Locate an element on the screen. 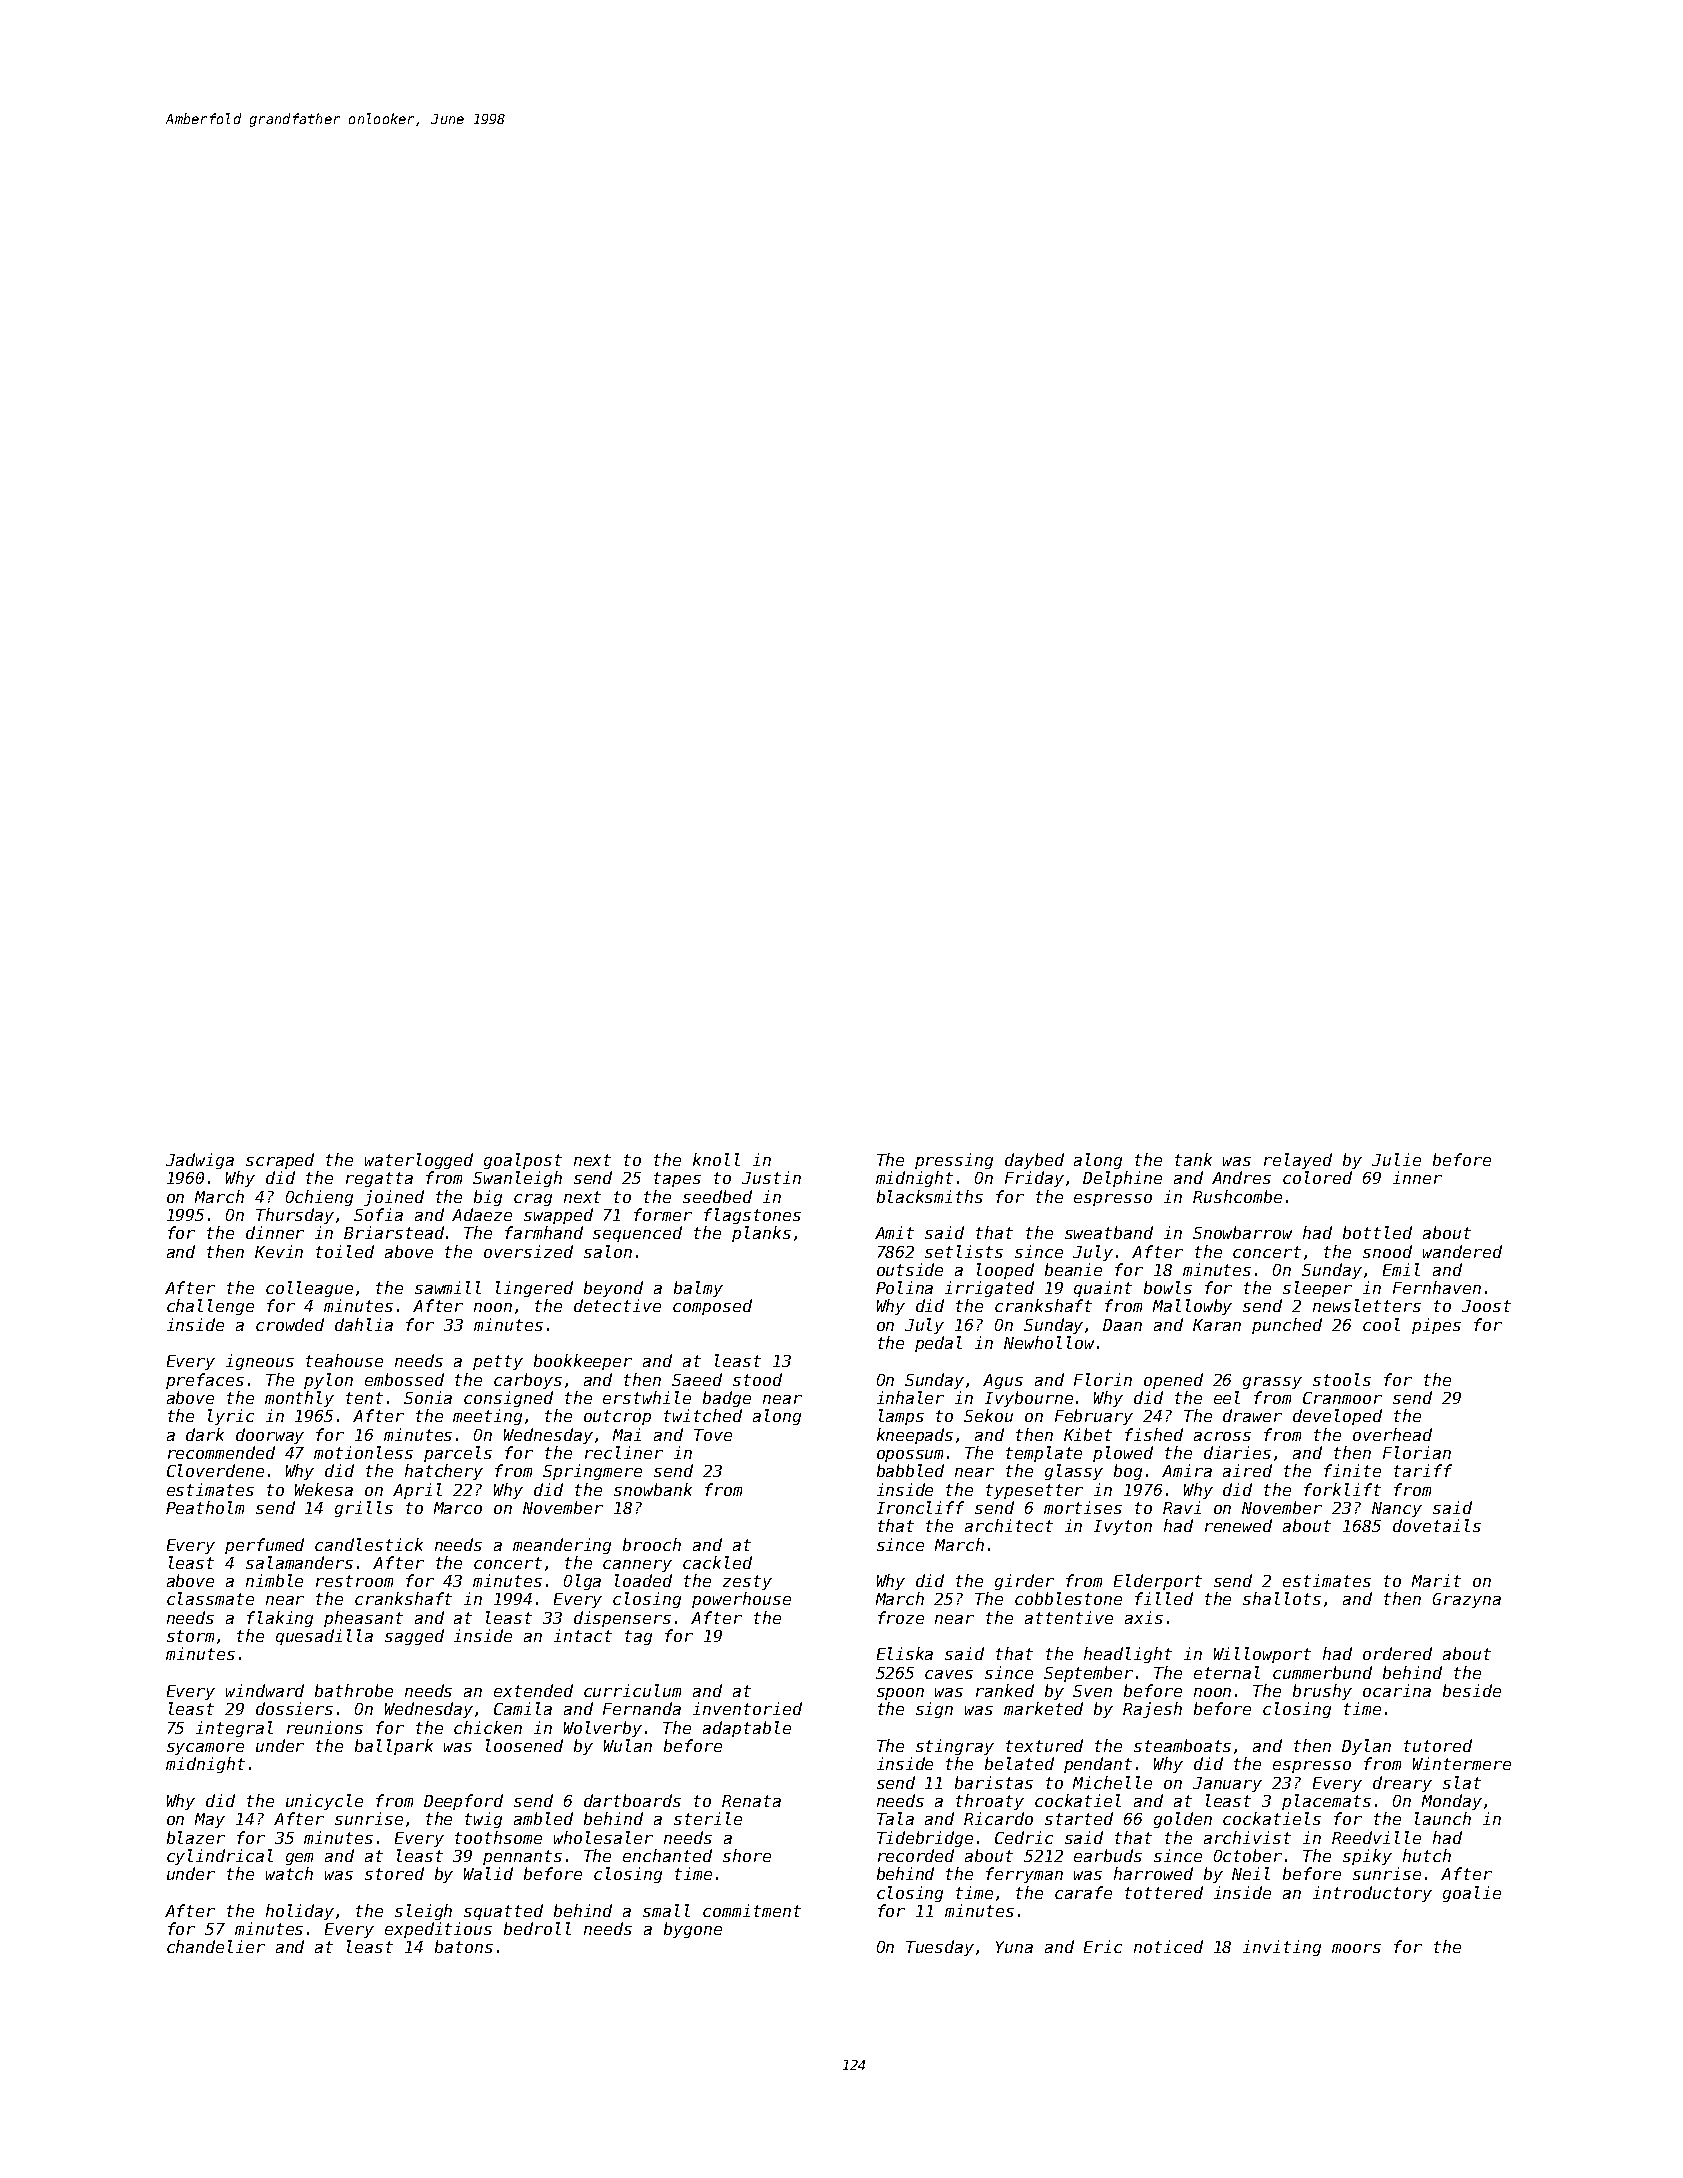 The image size is (1683, 2178). cylindrical is located at coordinates (220, 1857).
